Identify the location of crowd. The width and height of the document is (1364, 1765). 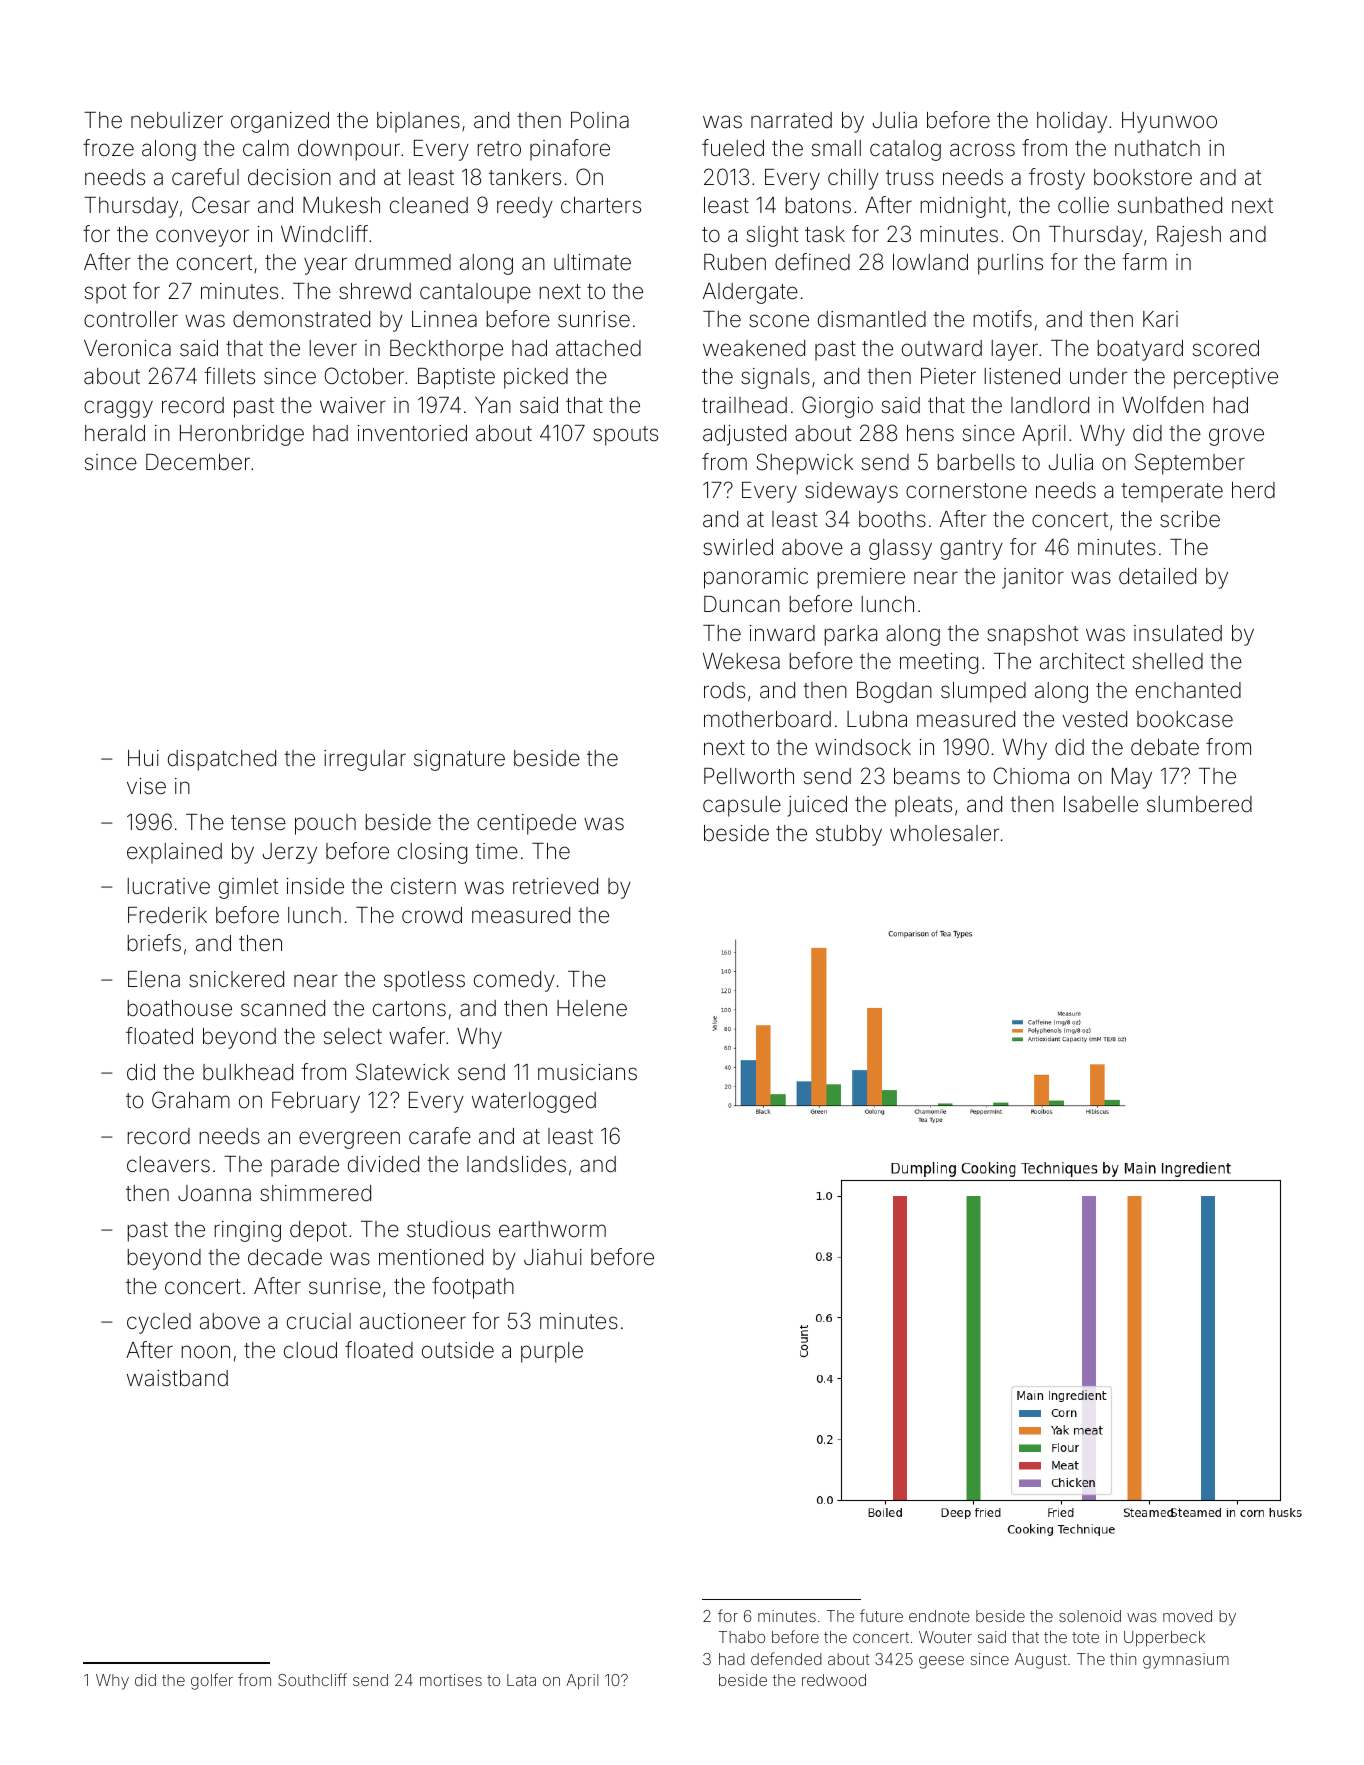
(432, 915).
